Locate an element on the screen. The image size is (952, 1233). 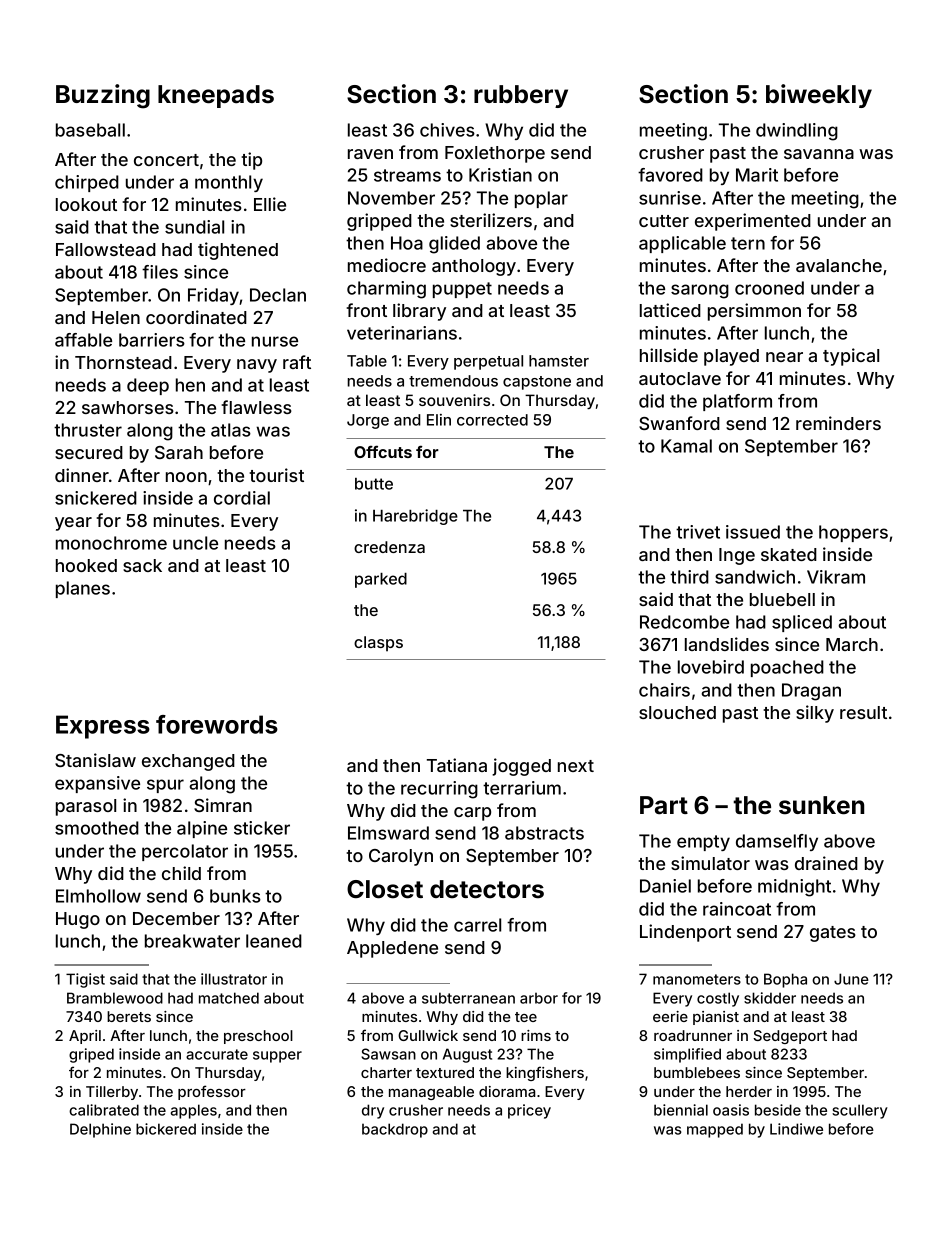
dry is located at coordinates (373, 1111).
